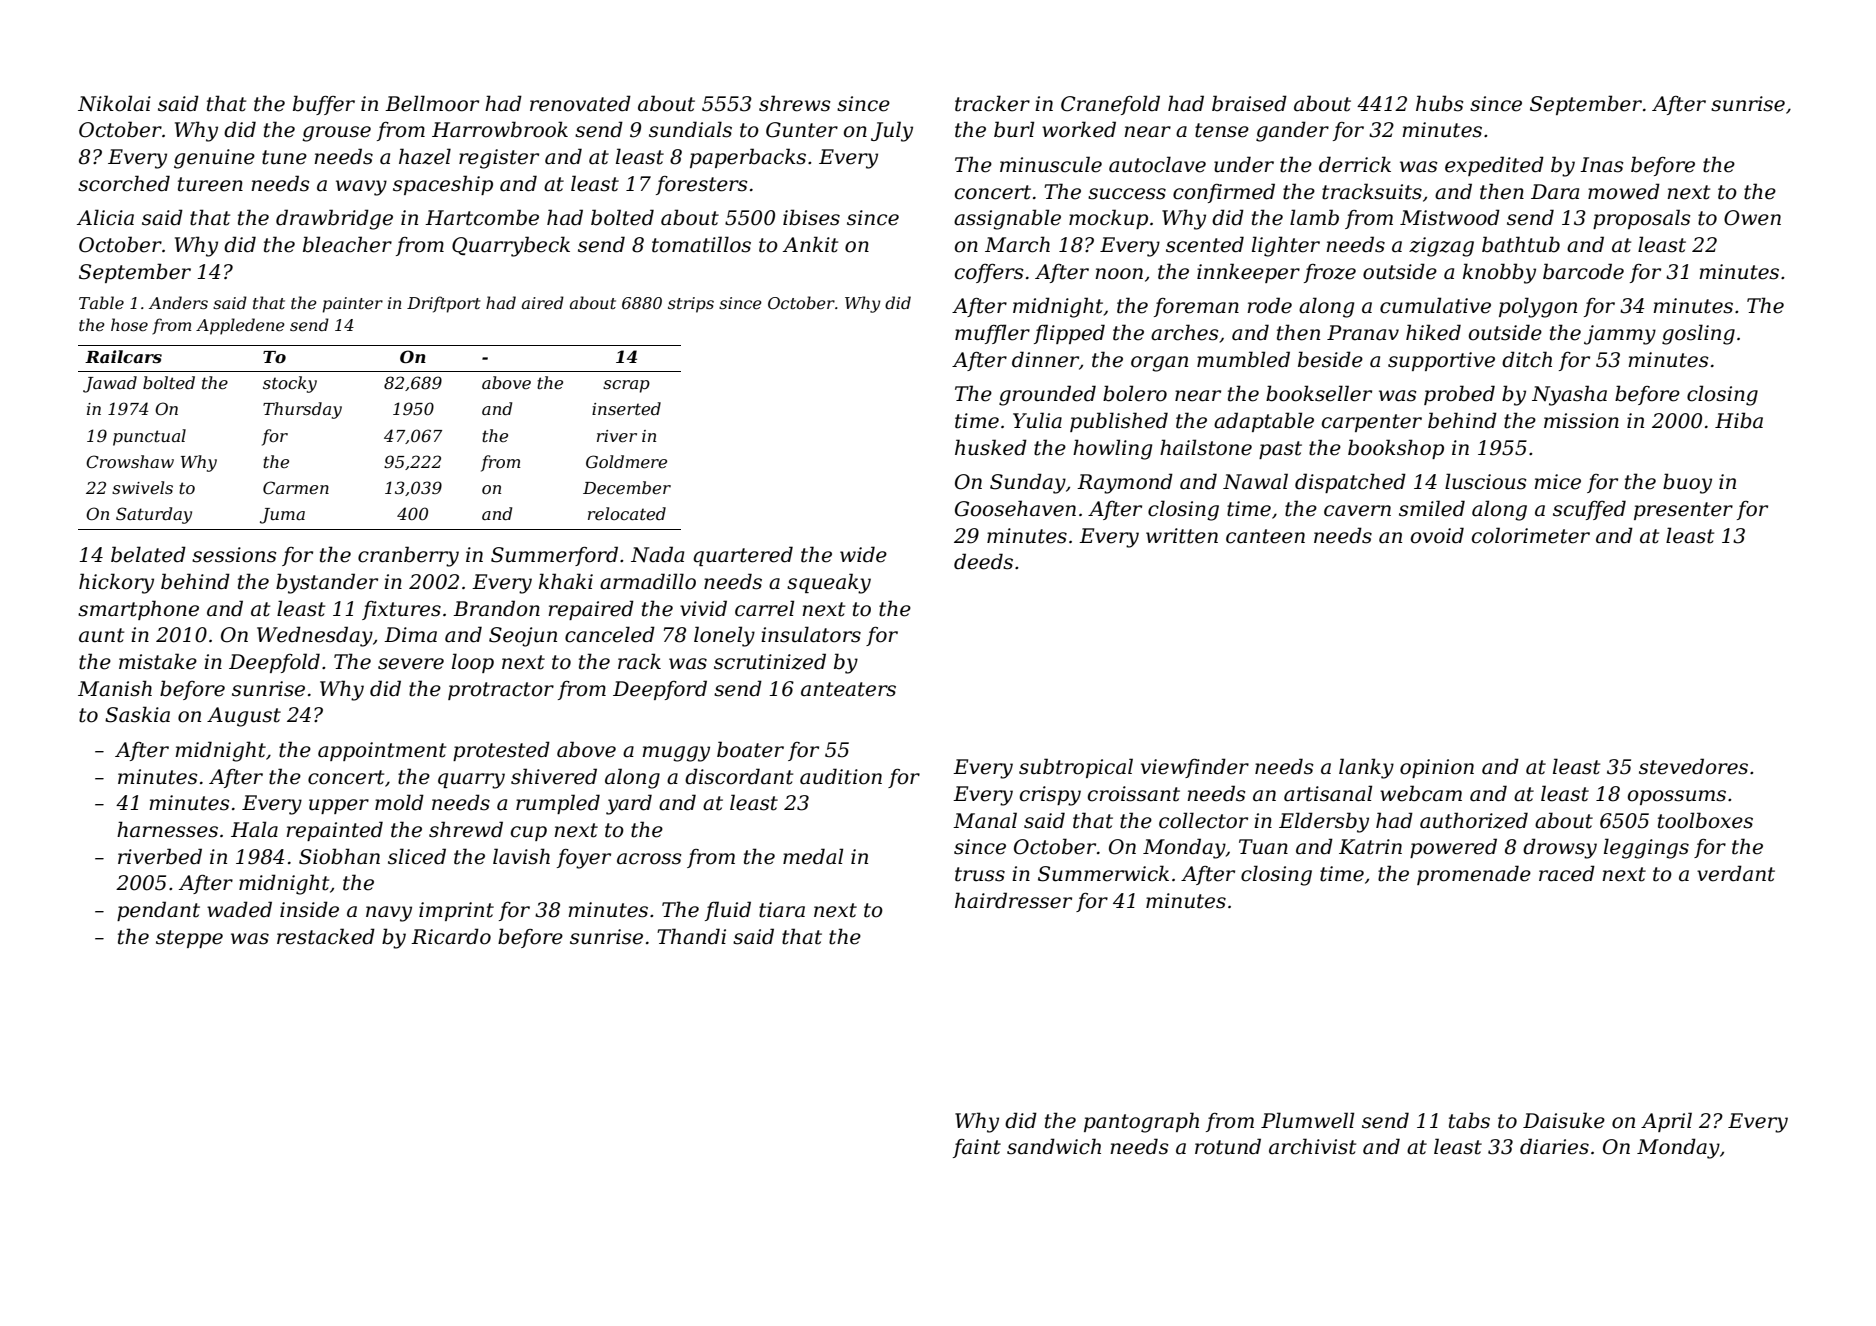 This document has height=1326, width=1876. Describe the element at coordinates (1269, 305) in the document. I see `rode` at that location.
